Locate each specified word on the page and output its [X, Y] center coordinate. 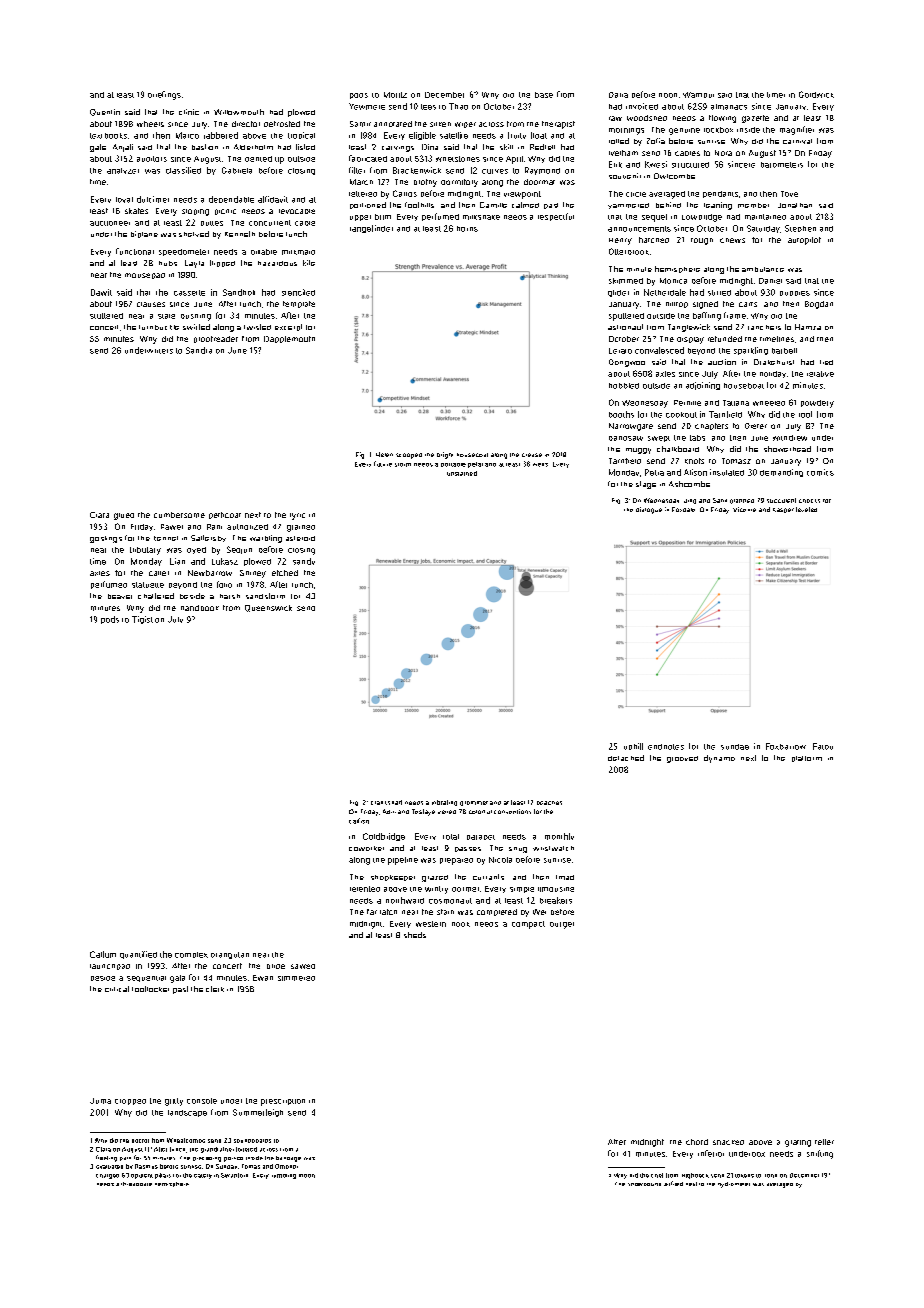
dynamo [719, 759]
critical [117, 989]
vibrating [444, 803]
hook [461, 924]
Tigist [142, 620]
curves [495, 171]
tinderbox [747, 1154]
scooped [409, 456]
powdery [817, 404]
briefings [164, 95]
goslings [106, 539]
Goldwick [816, 94]
